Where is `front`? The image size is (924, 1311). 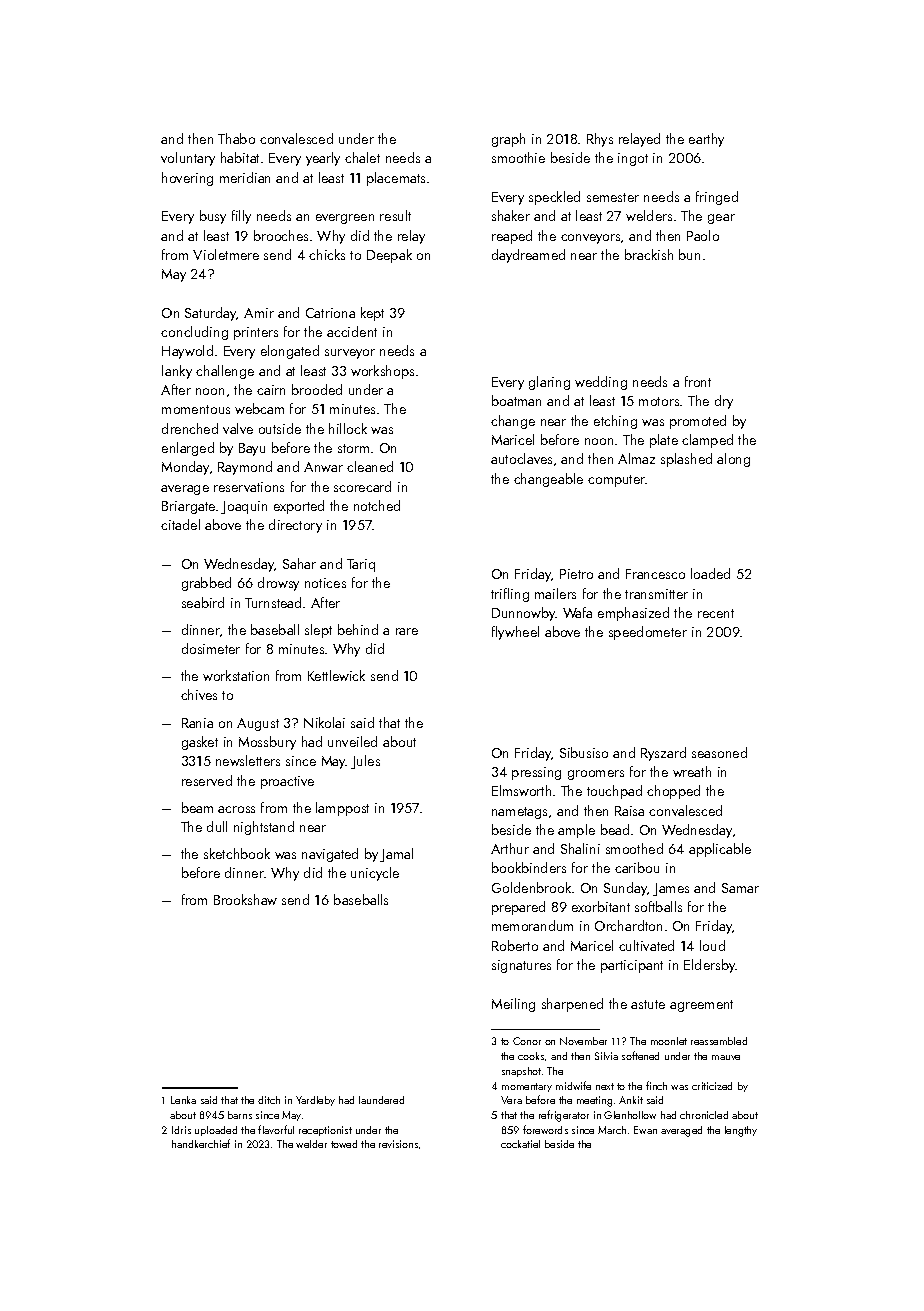 front is located at coordinates (698, 381).
